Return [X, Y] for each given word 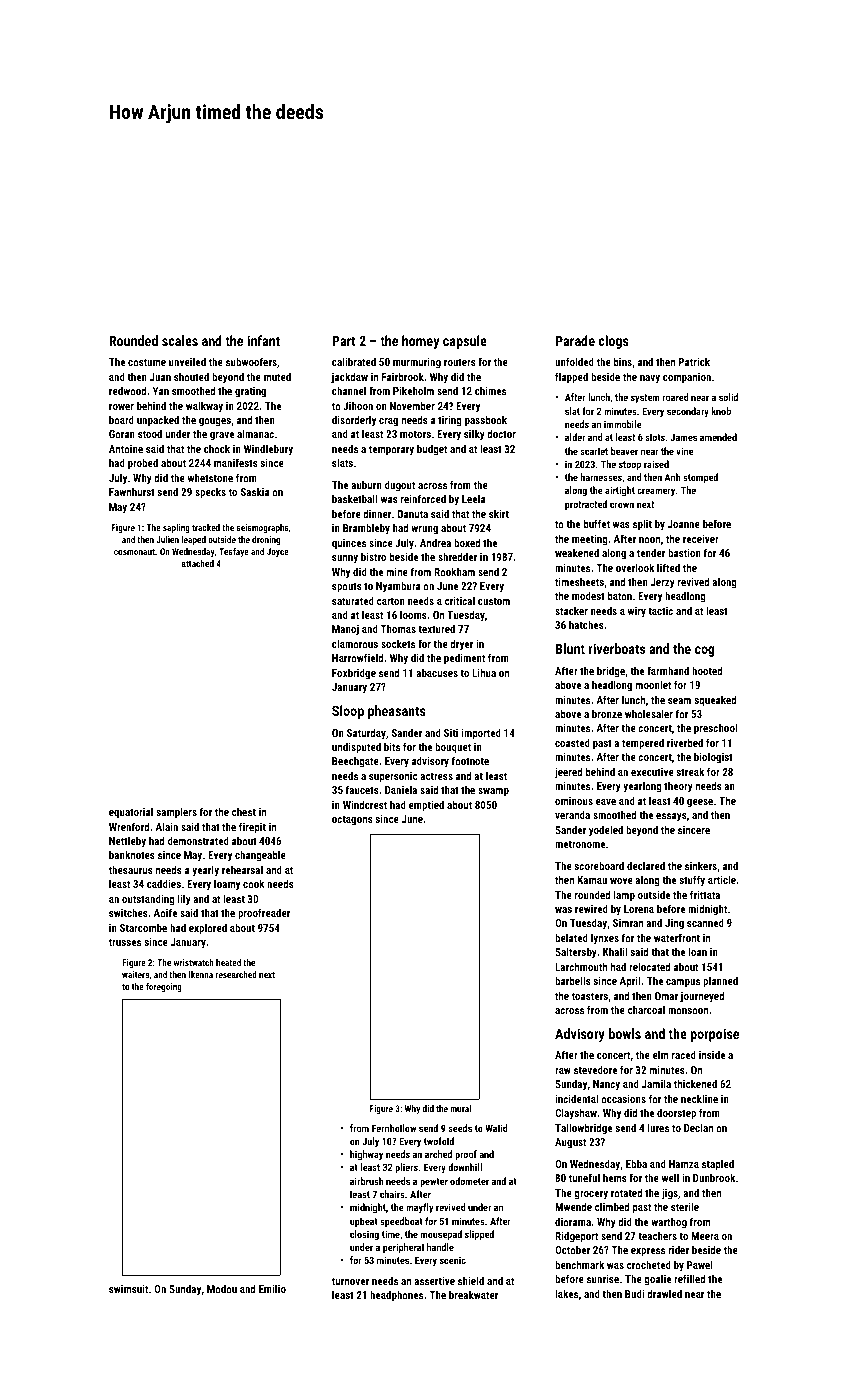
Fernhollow [394, 1128]
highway [366, 1155]
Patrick [694, 361]
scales [180, 340]
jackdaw [349, 378]
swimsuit [128, 1289]
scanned [705, 922]
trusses [125, 942]
